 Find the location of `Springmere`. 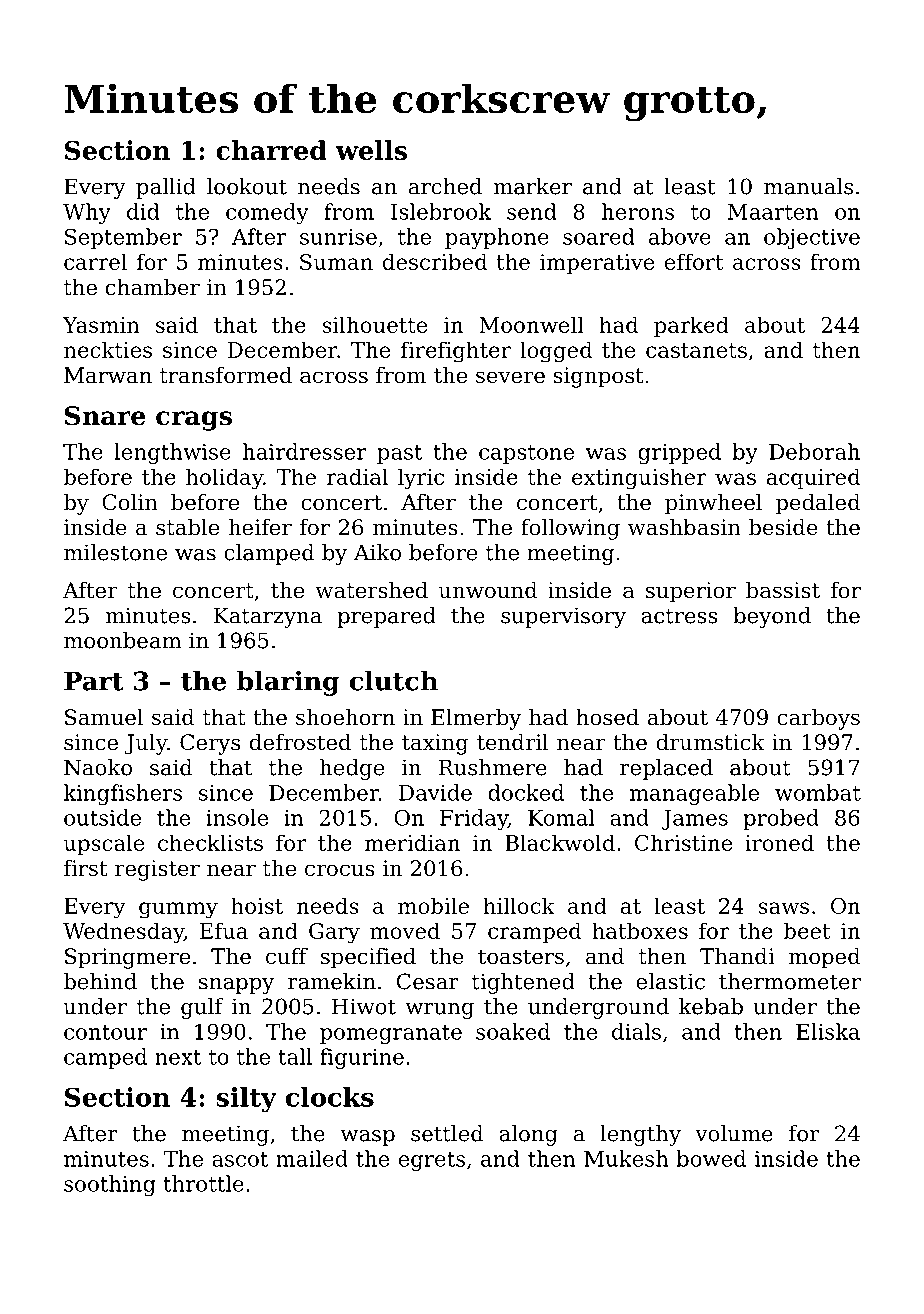

Springmere is located at coordinates (127, 958).
